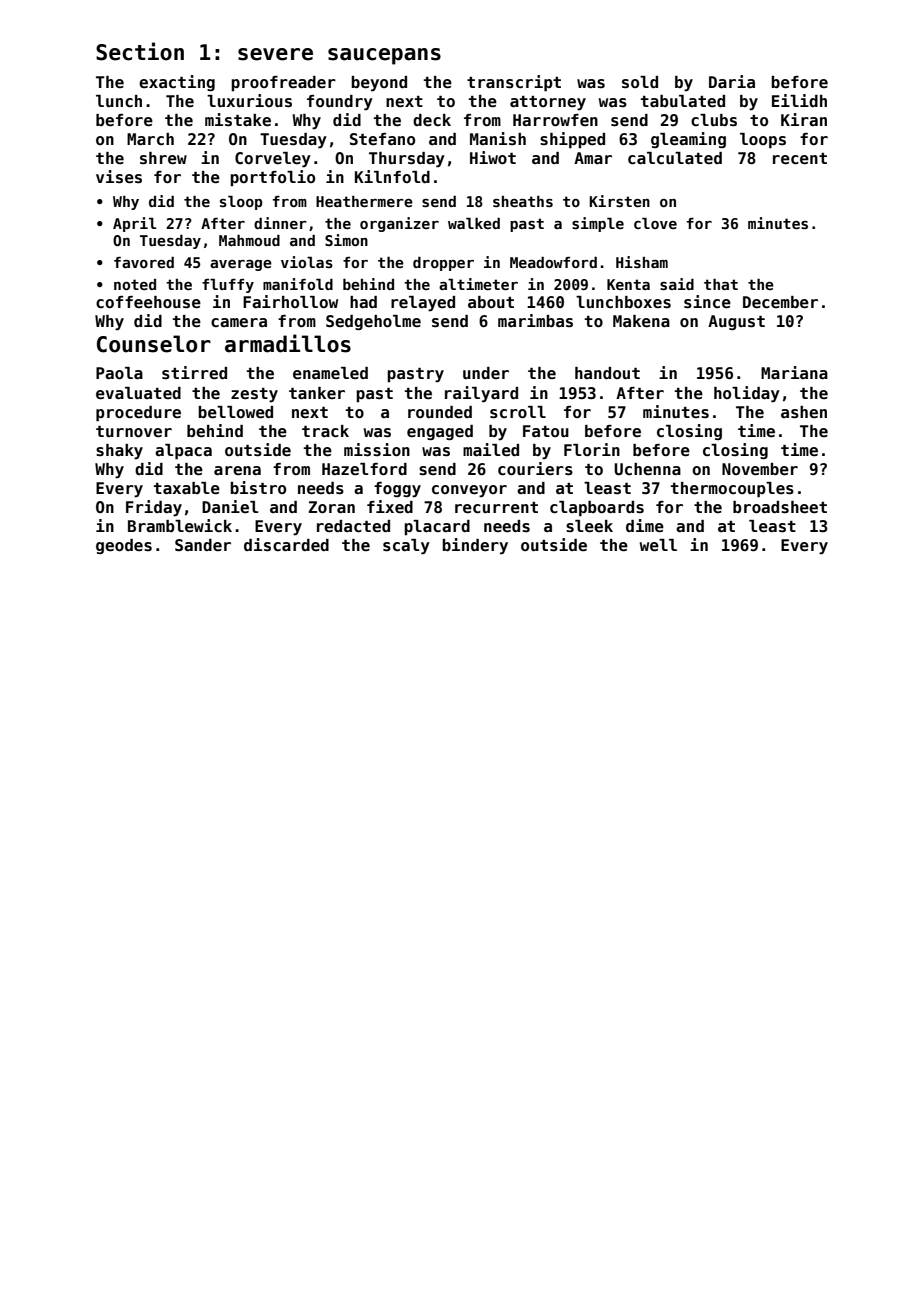 The image size is (924, 1308). What do you see at coordinates (641, 321) in the image?
I see `Makena` at bounding box center [641, 321].
